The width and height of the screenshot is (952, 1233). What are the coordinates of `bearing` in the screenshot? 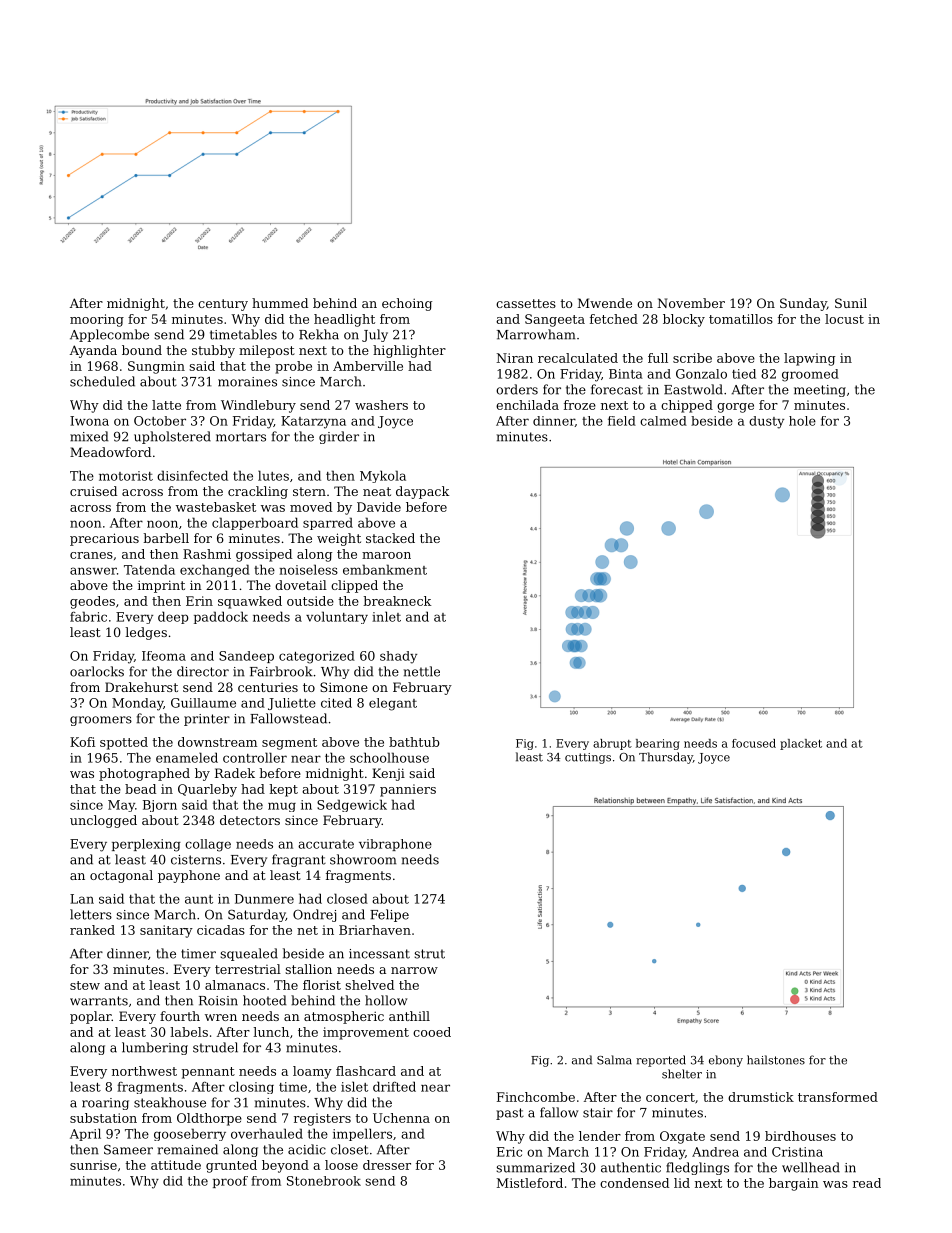 It's located at (658, 744).
